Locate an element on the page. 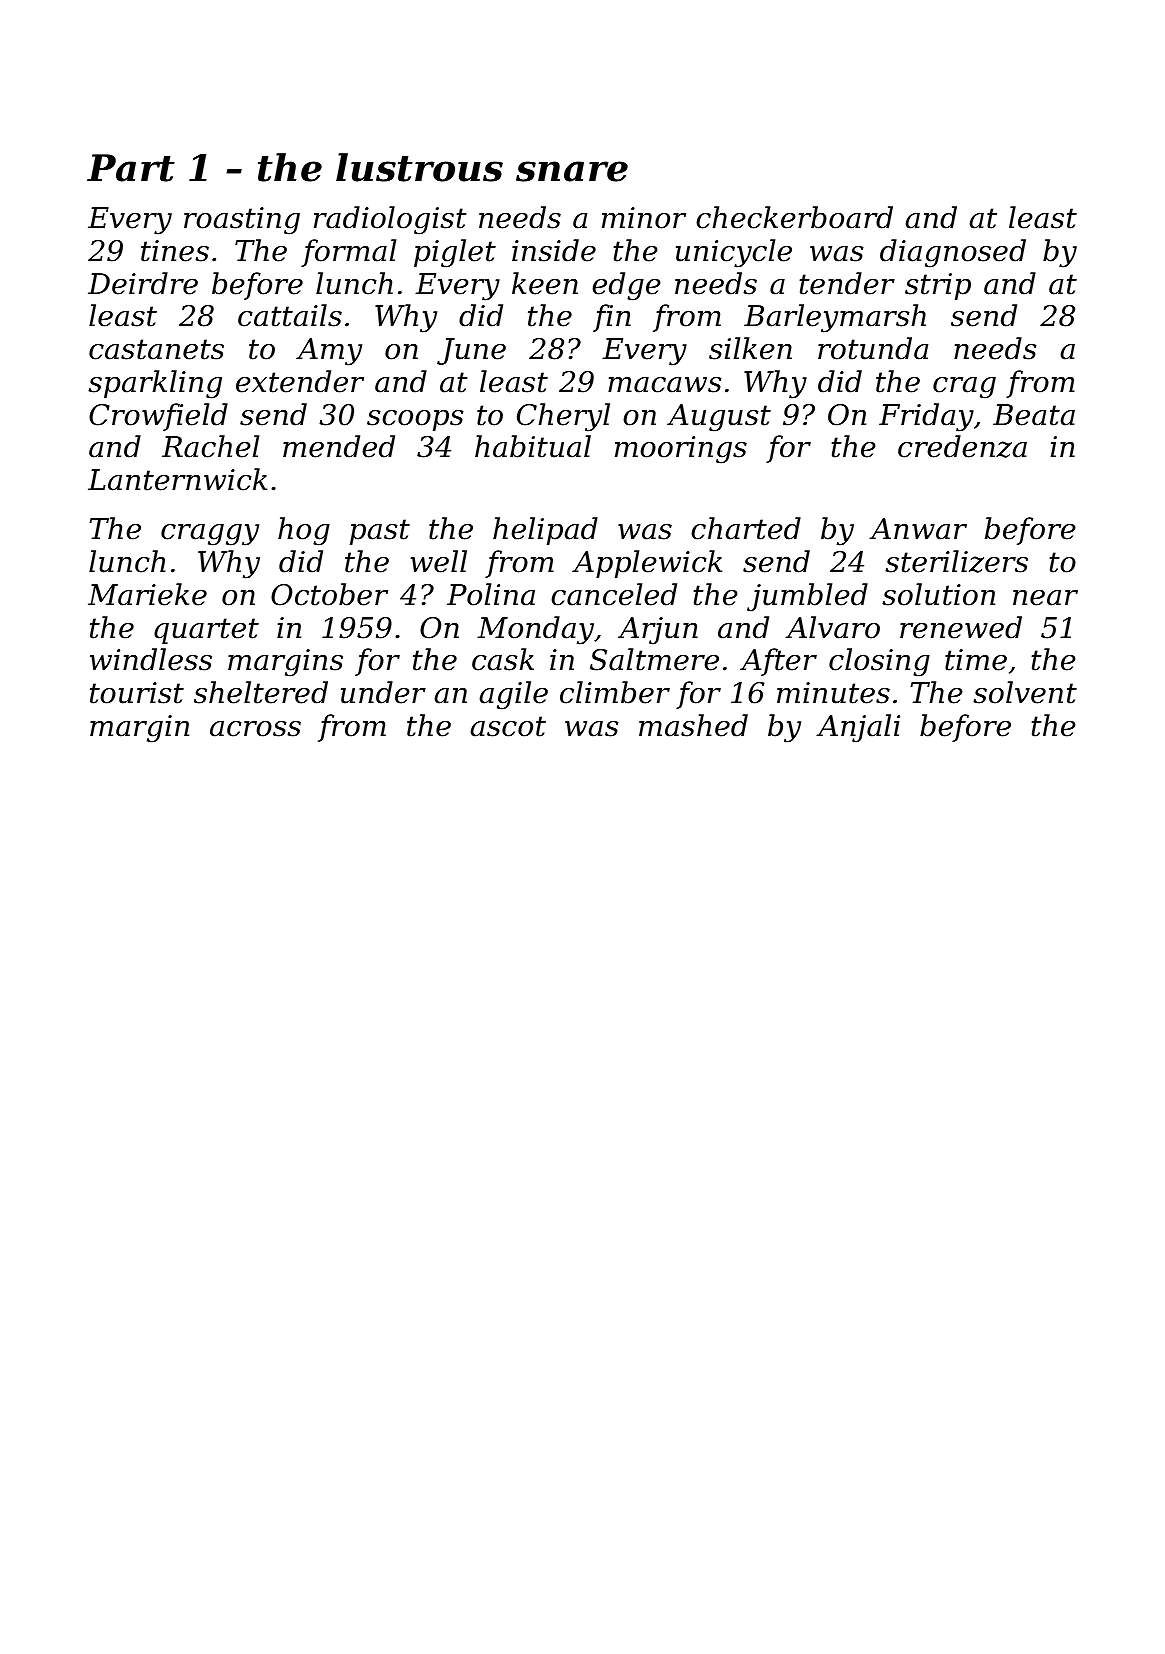  credenza is located at coordinates (962, 446).
